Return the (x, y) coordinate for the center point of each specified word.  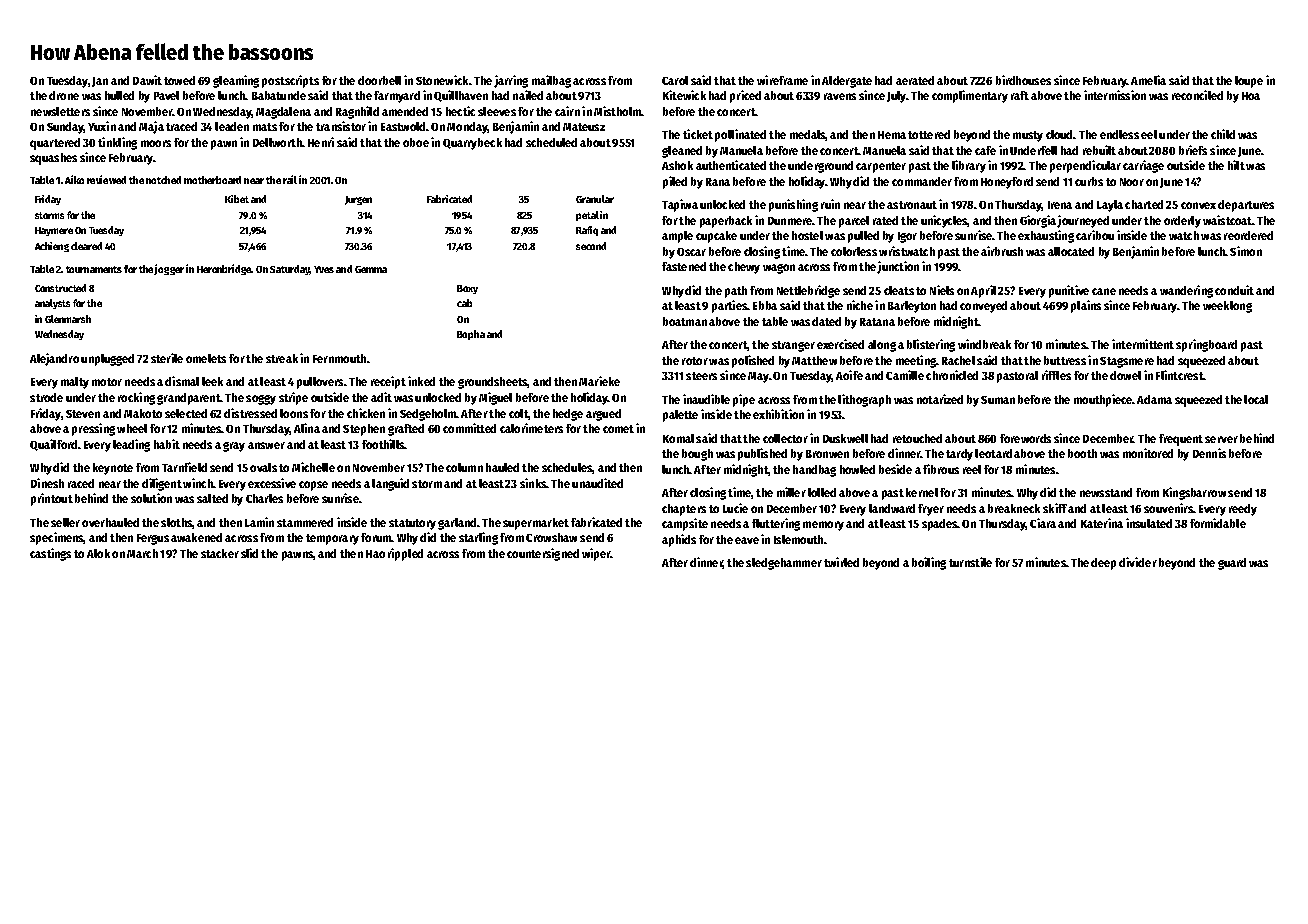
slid (249, 553)
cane (1104, 291)
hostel (807, 235)
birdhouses (1023, 80)
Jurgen (358, 200)
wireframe (782, 80)
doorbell (379, 80)
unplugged (107, 360)
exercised (840, 344)
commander (922, 181)
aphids (679, 540)
